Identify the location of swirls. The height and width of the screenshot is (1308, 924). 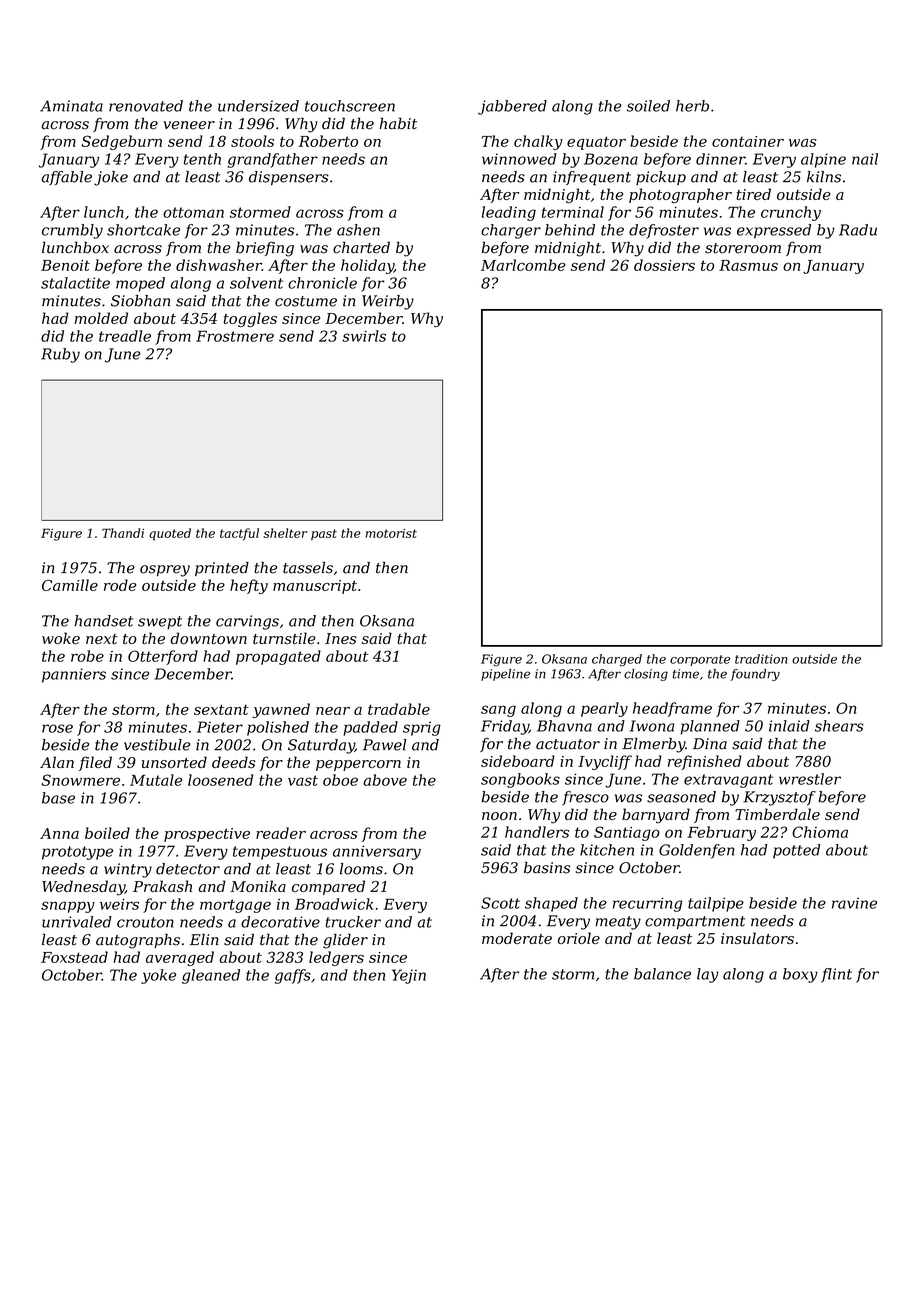
(364, 336).
